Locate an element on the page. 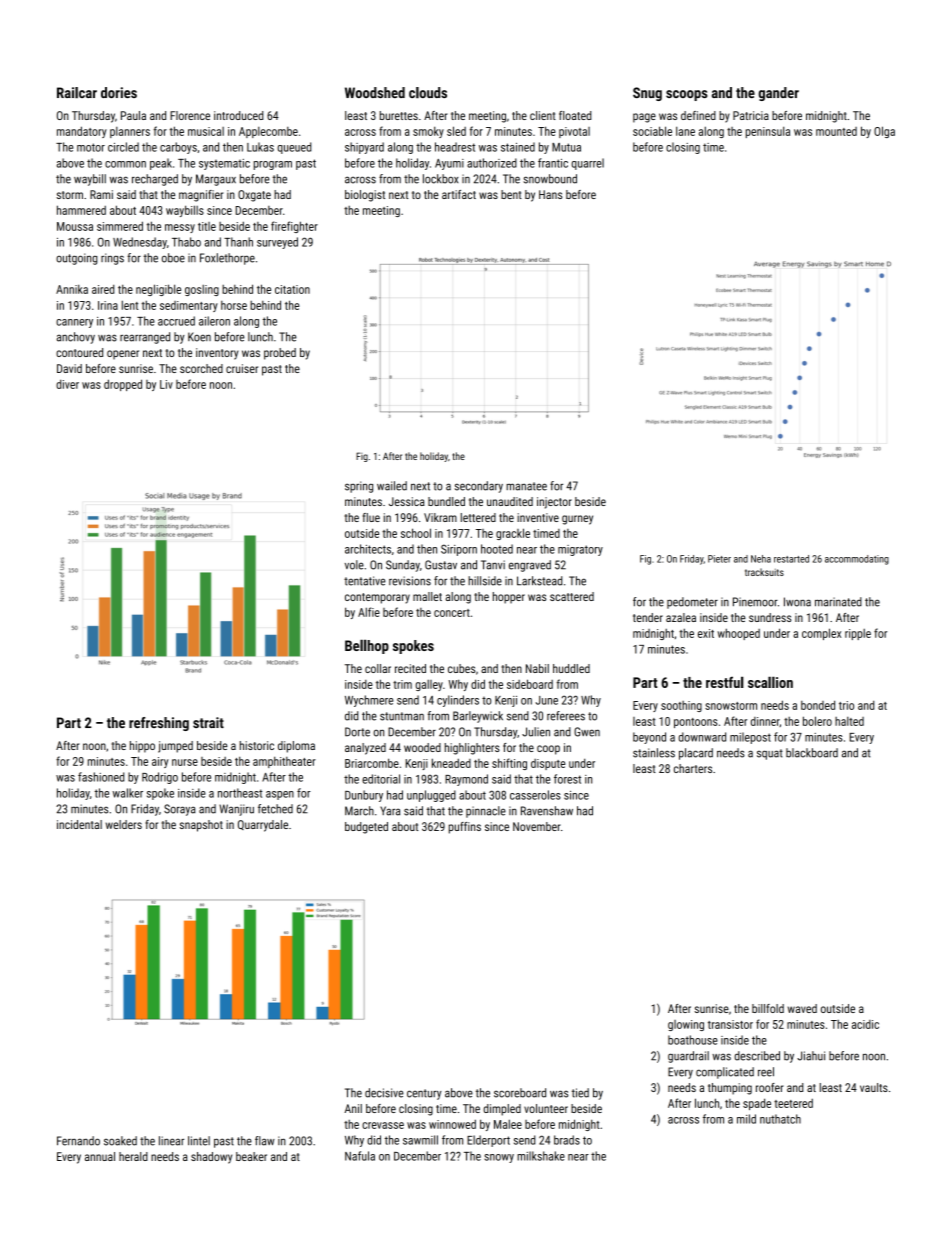 This document has height=1233, width=952. Woodshed is located at coordinates (375, 92).
